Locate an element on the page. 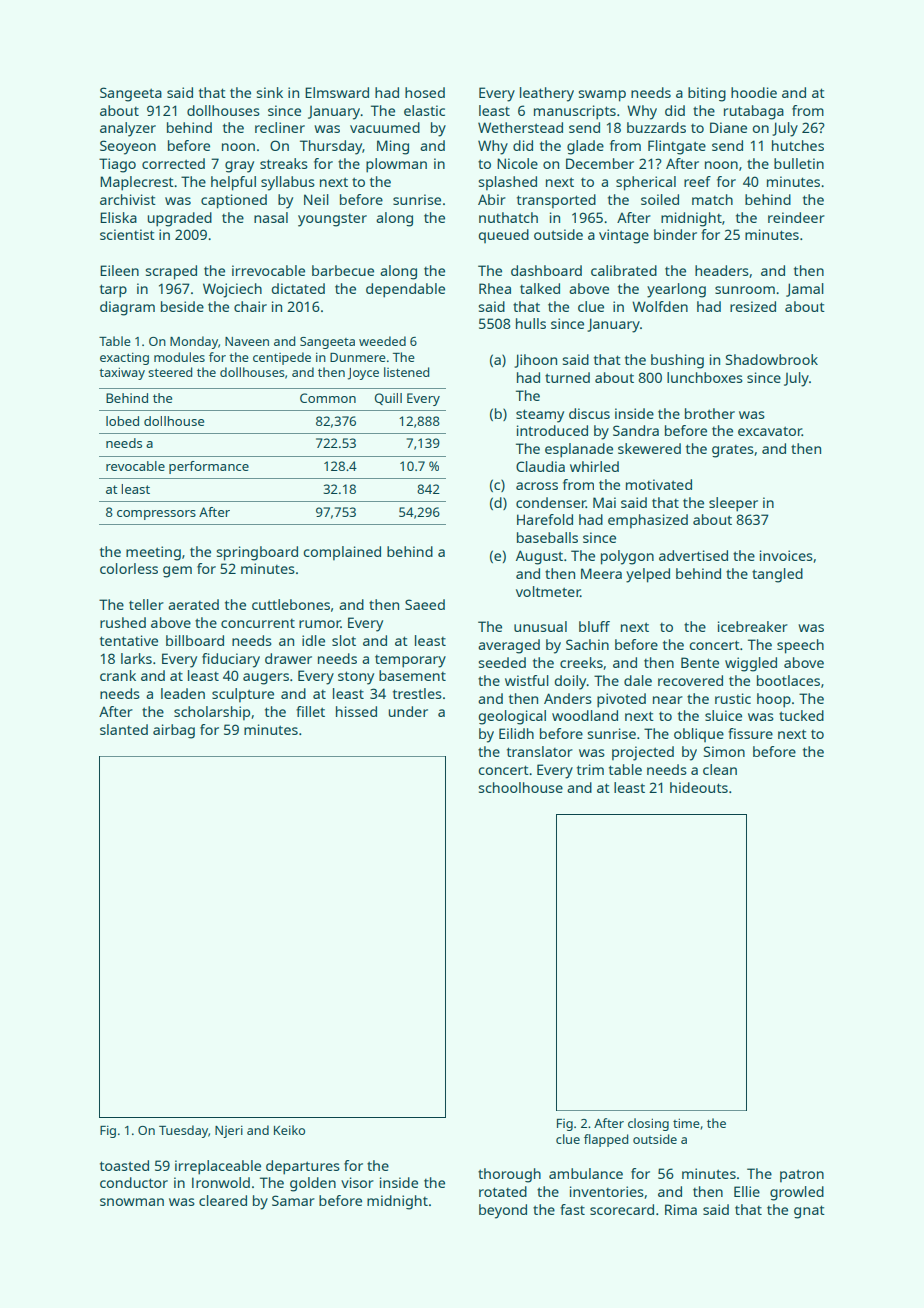 Image resolution: width=924 pixels, height=1308 pixels. clean is located at coordinates (720, 769).
